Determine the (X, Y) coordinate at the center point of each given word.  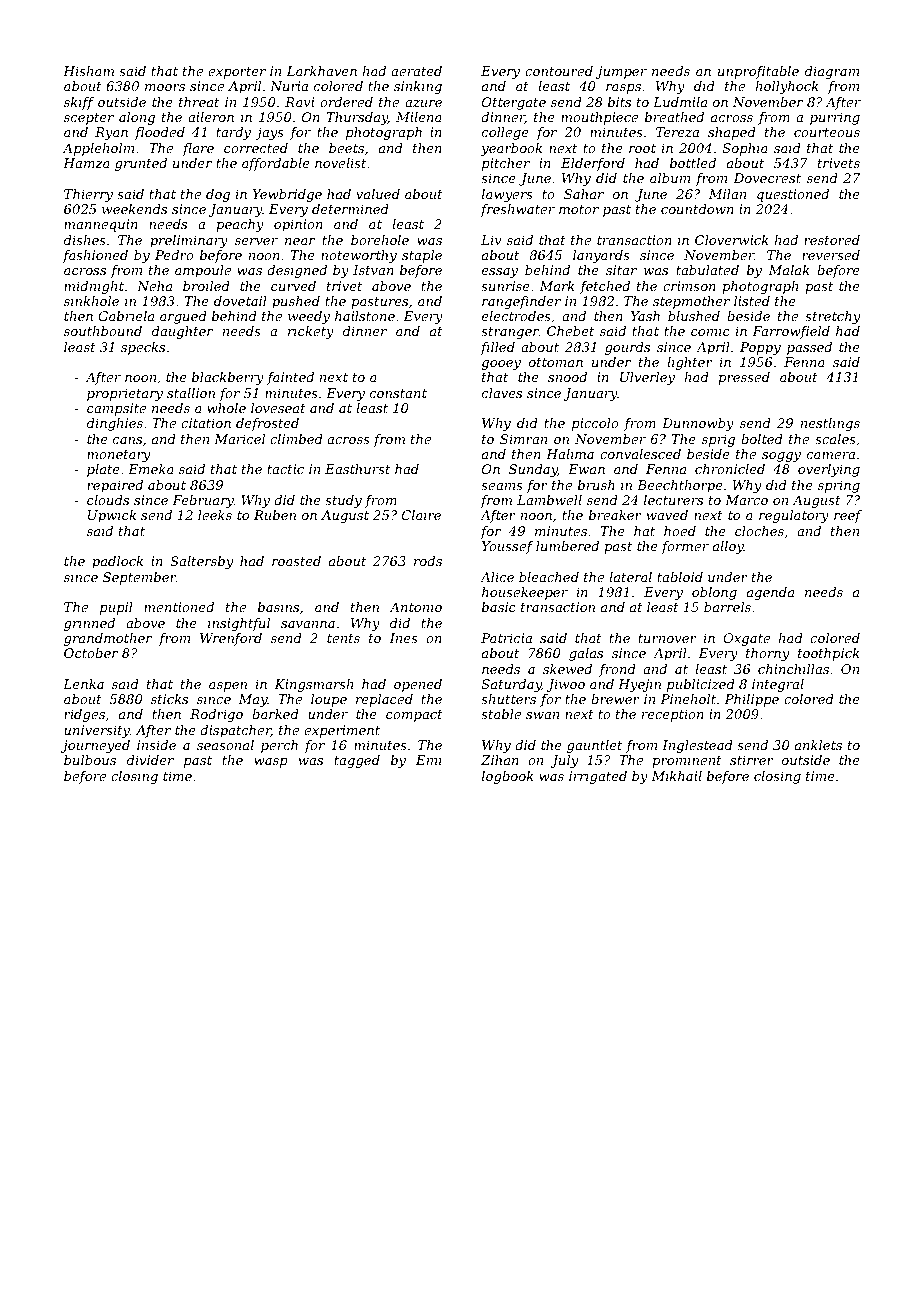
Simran (523, 439)
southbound (103, 331)
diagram (832, 72)
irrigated (598, 777)
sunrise (505, 286)
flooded (160, 133)
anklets (818, 745)
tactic (285, 469)
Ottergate (514, 103)
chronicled (730, 469)
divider (150, 760)
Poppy (760, 348)
